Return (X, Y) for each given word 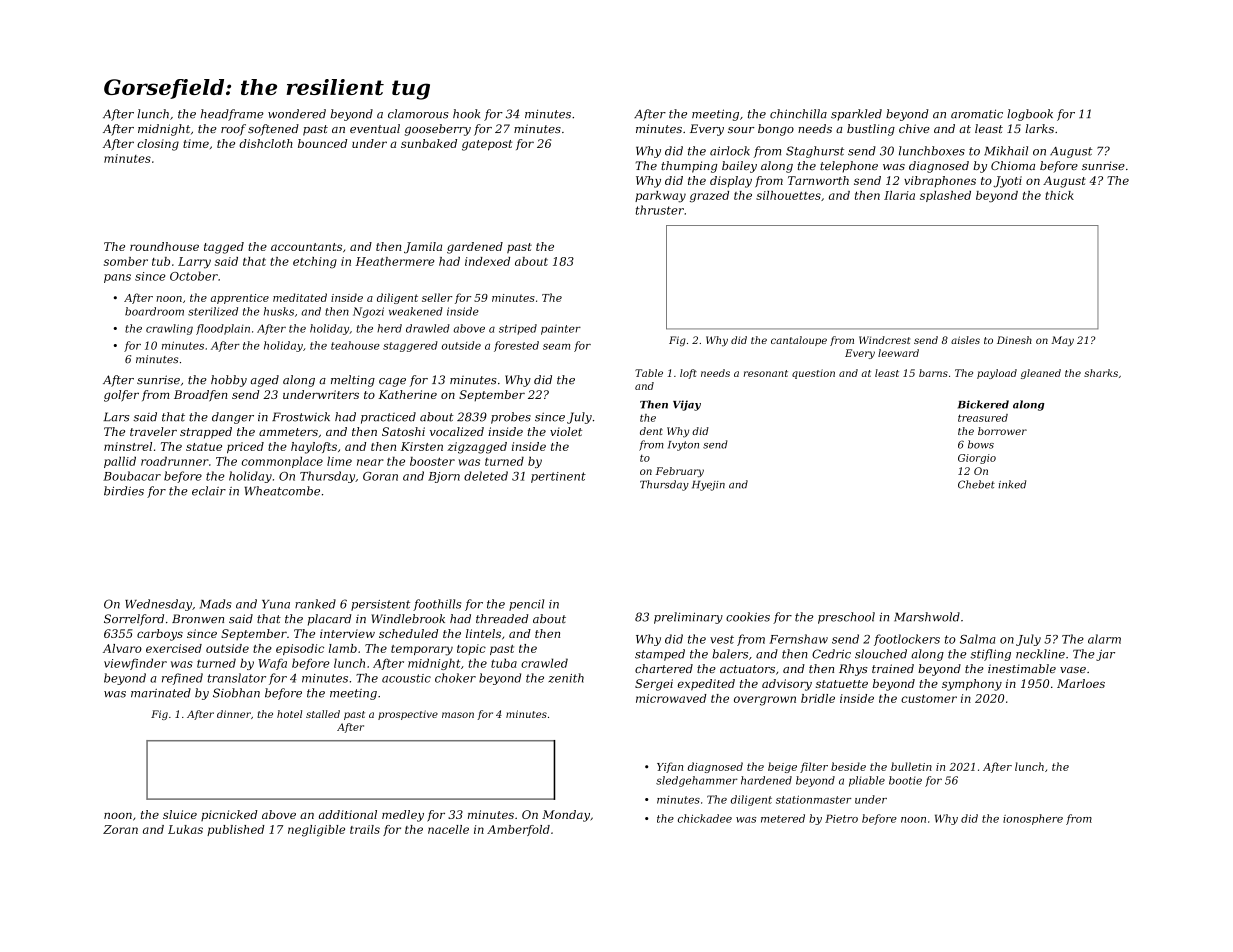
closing (158, 145)
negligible (316, 831)
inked (1012, 484)
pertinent (558, 477)
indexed (487, 261)
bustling (871, 130)
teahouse (355, 345)
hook (466, 114)
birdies (124, 491)
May (1062, 341)
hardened (766, 780)
